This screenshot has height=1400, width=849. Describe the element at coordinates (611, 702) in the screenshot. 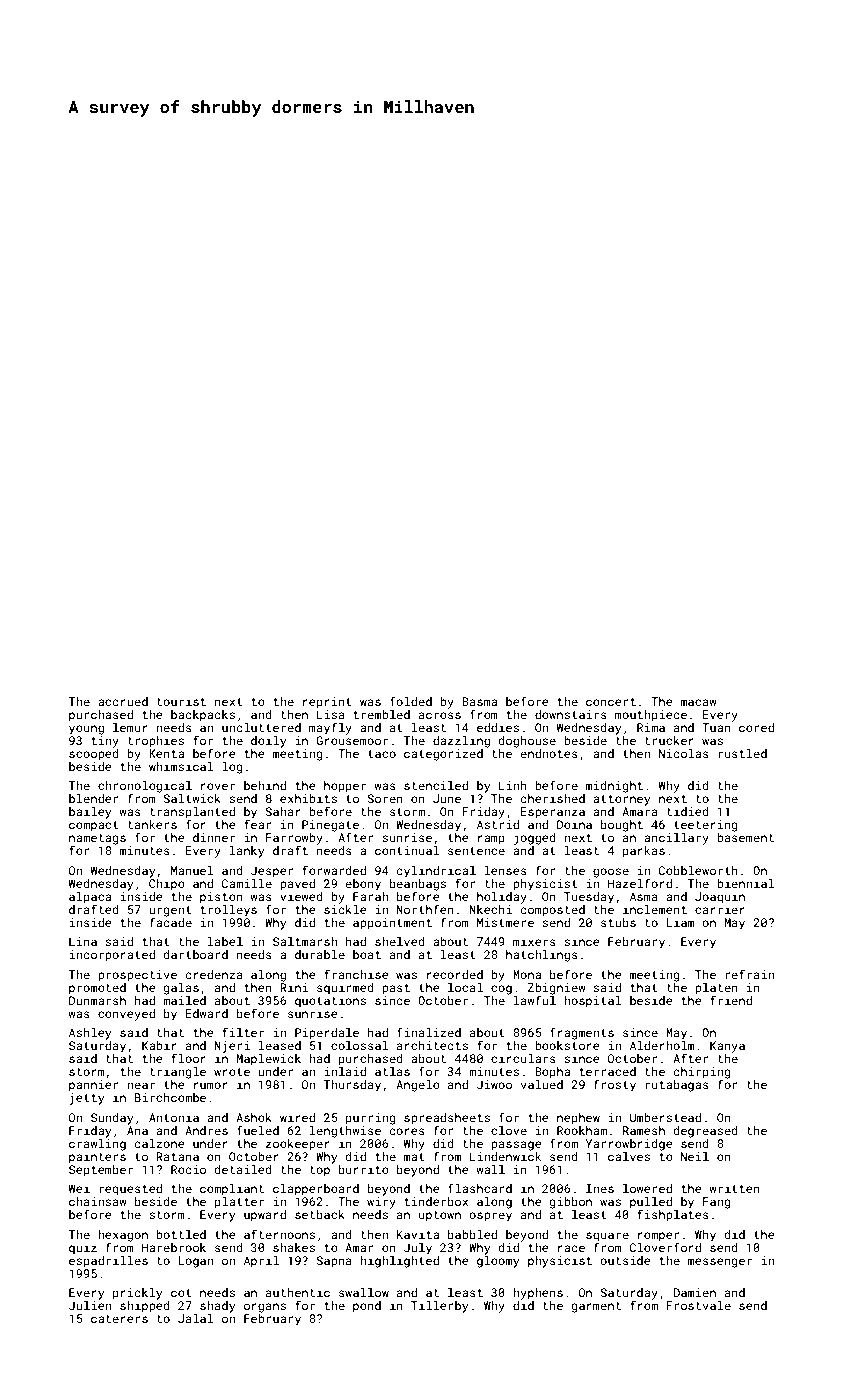

I see `concert` at that location.
